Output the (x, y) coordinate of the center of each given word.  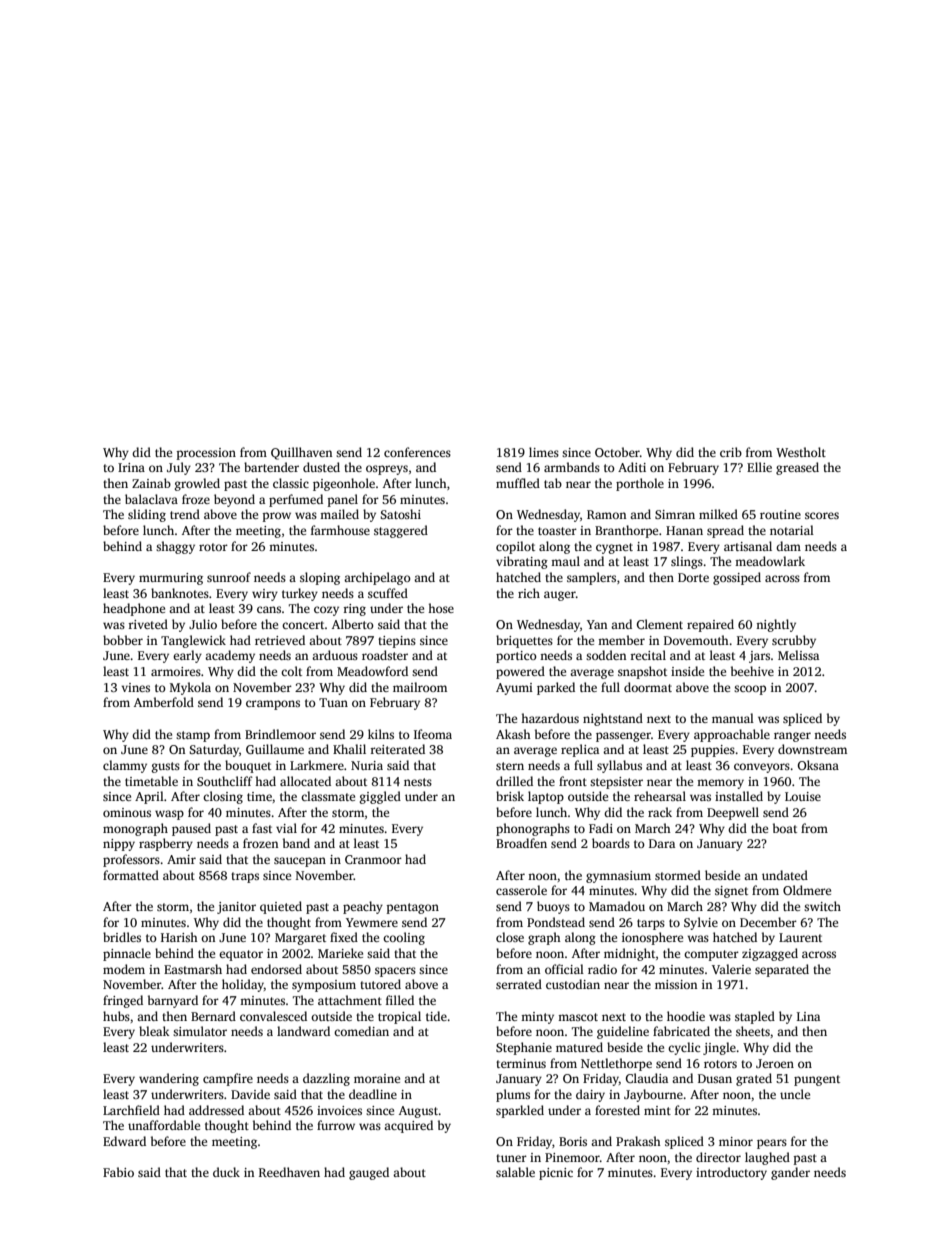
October (617, 452)
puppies (713, 751)
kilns (381, 734)
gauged (369, 1173)
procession (206, 454)
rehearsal (660, 796)
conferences (417, 452)
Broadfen (521, 843)
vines (135, 687)
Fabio (118, 1172)
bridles (122, 937)
